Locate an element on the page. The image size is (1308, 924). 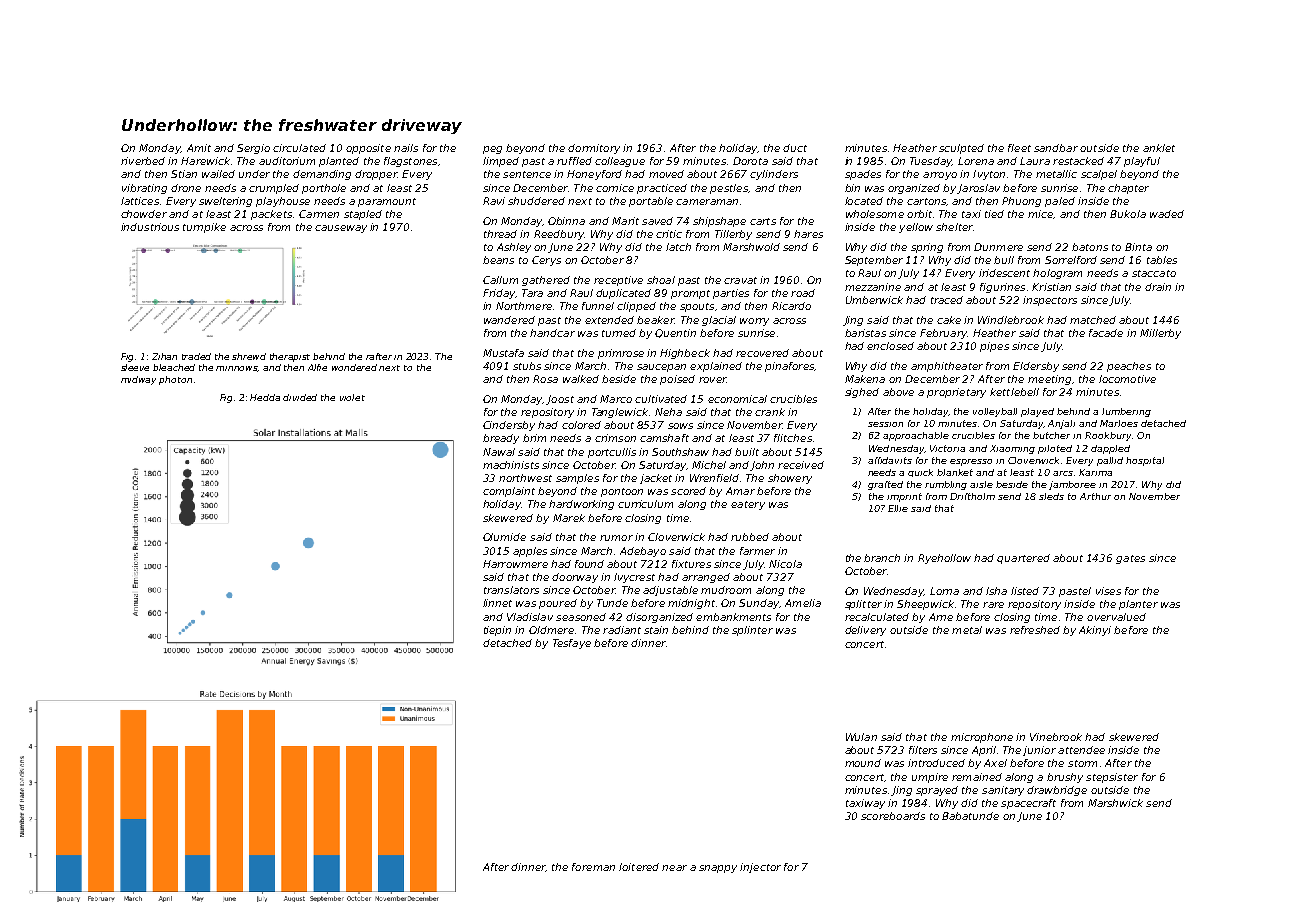
dormitory is located at coordinates (594, 149).
